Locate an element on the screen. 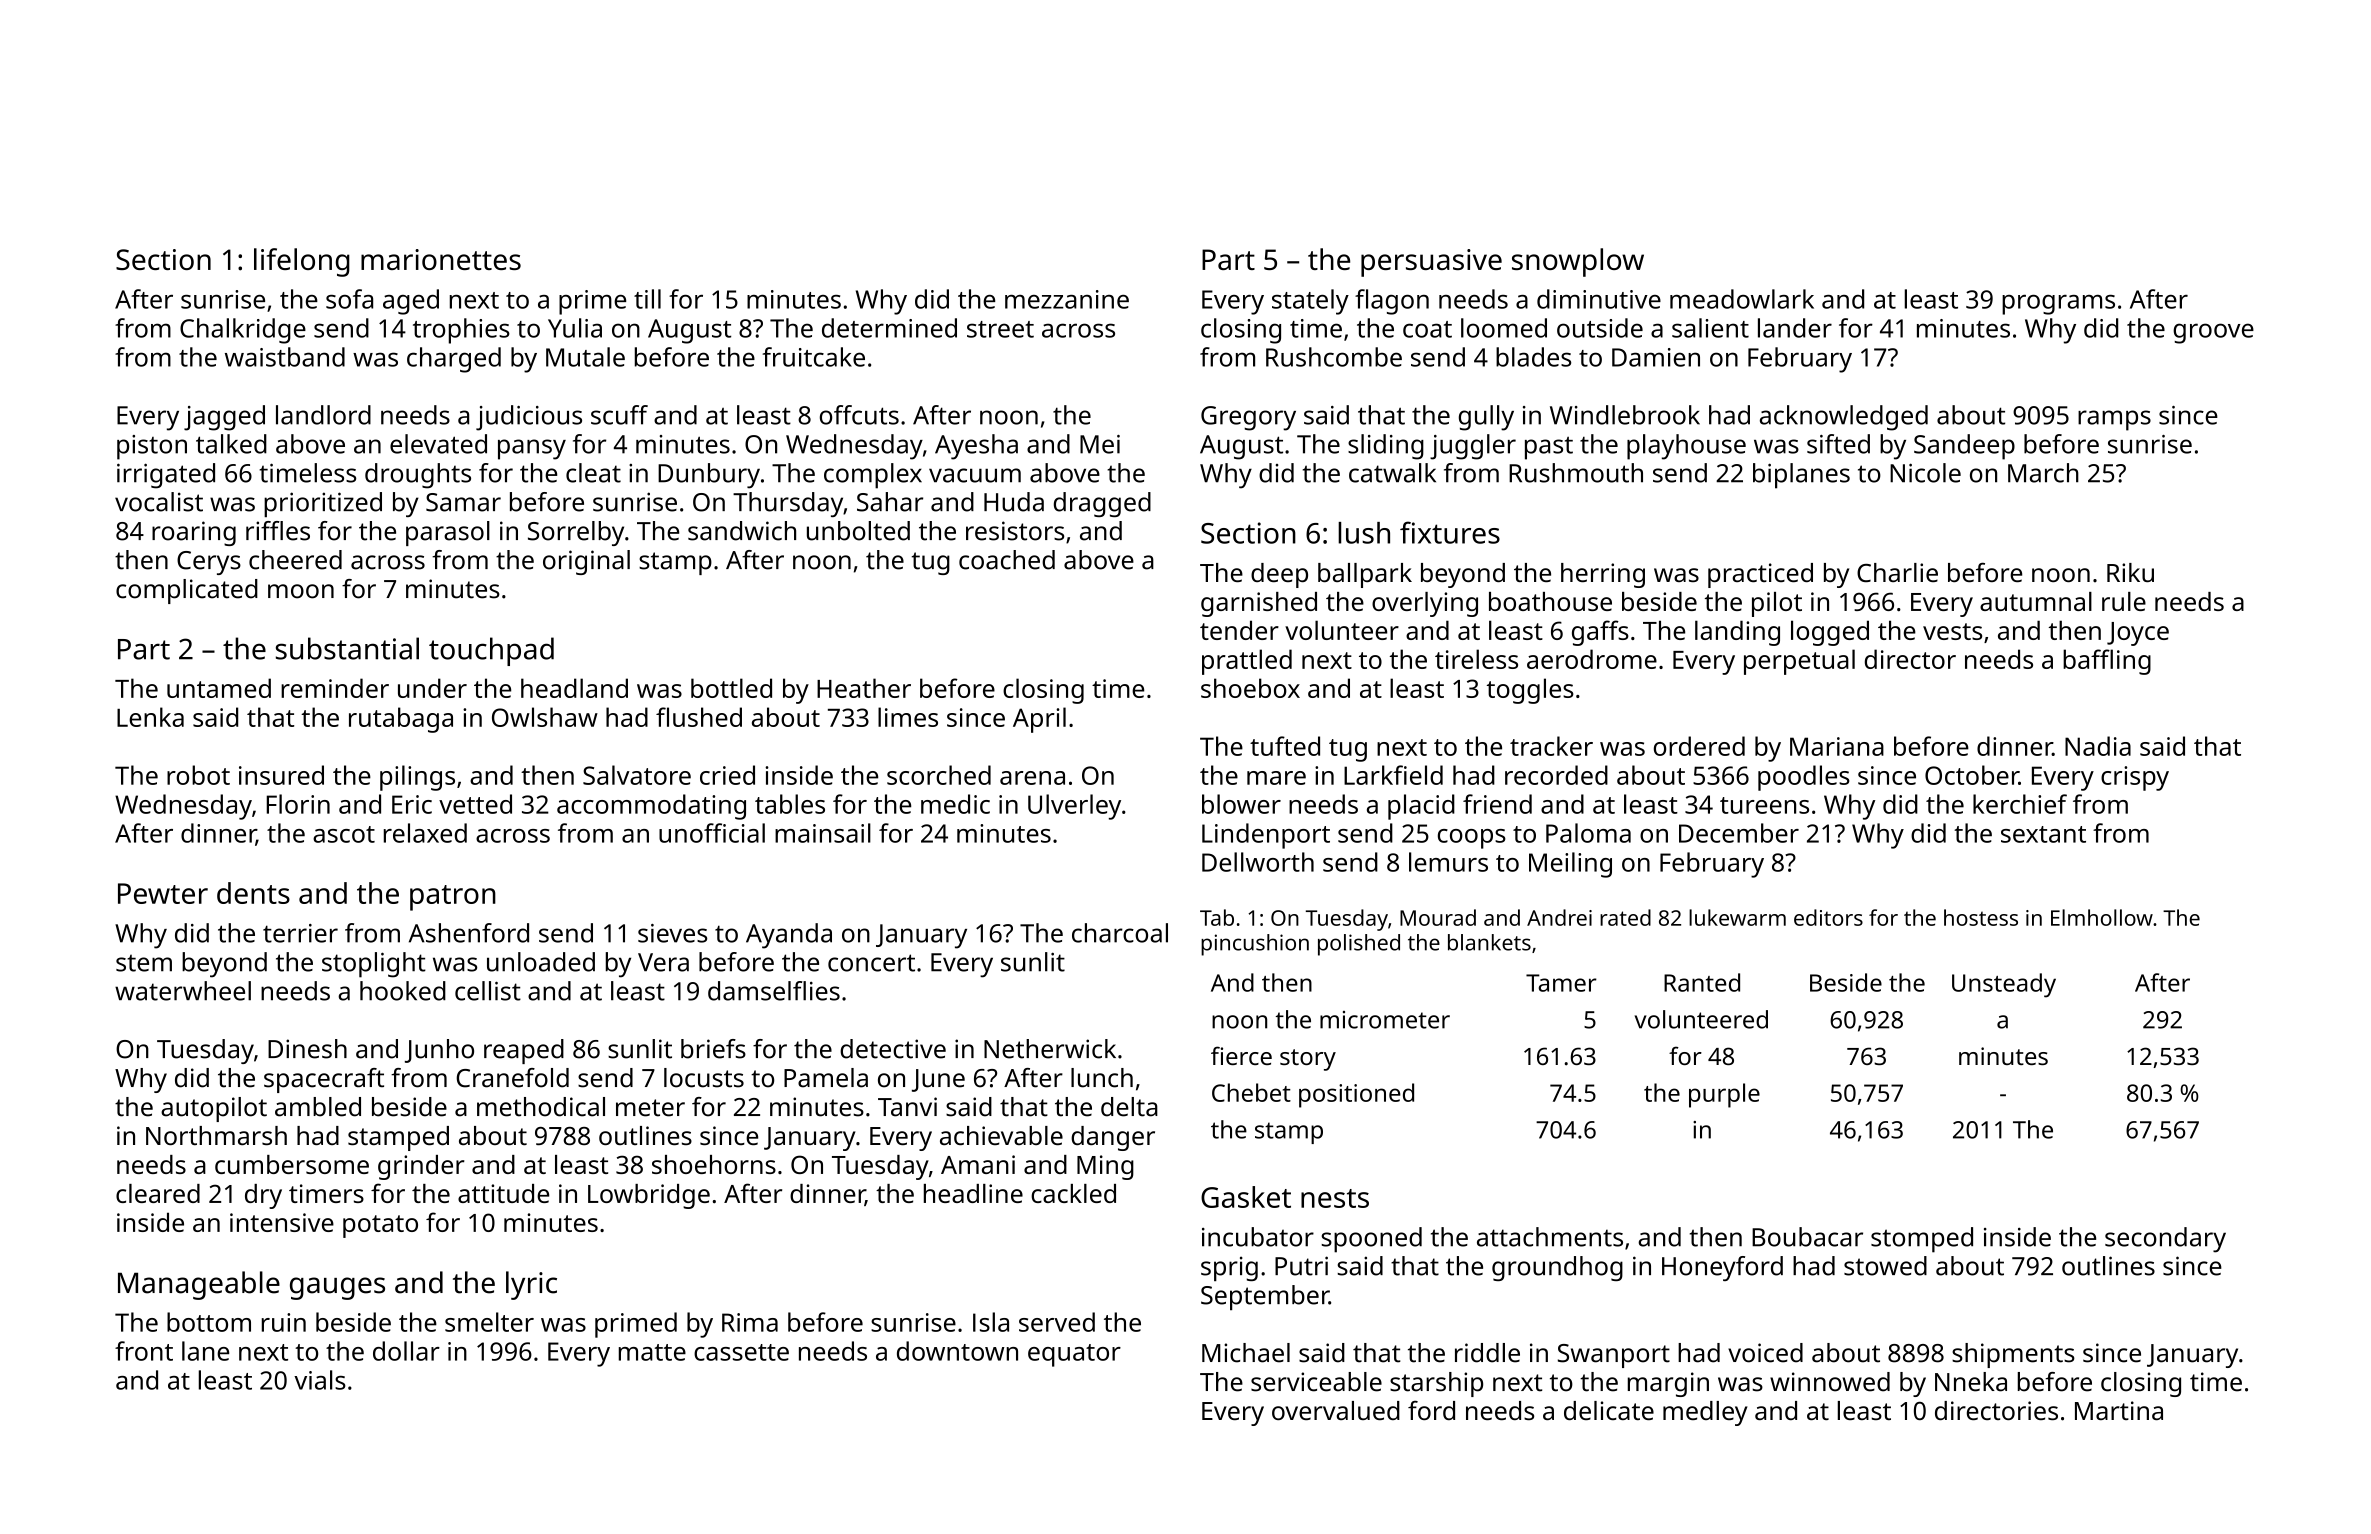  Unsteady is located at coordinates (2004, 985).
